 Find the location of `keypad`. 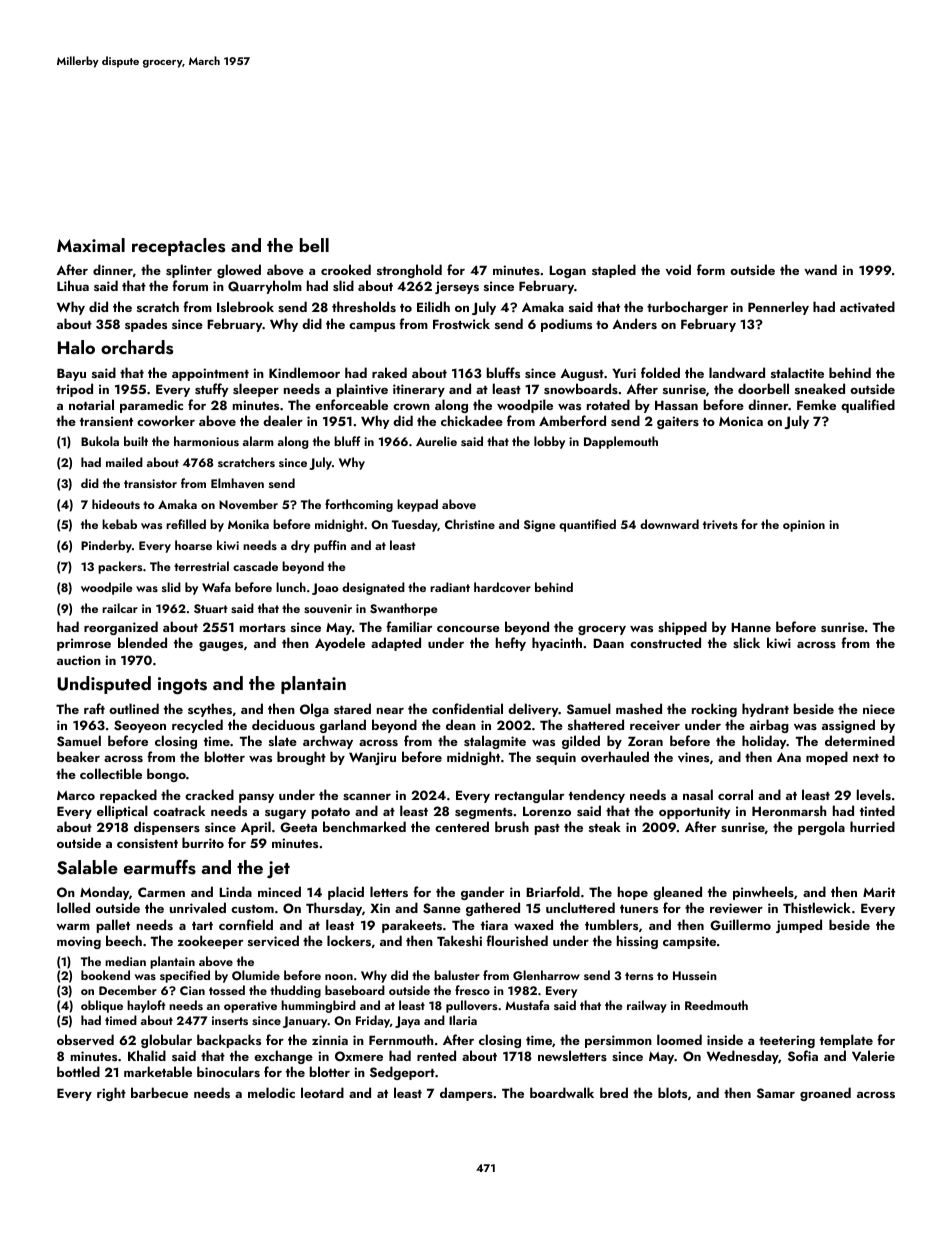

keypad is located at coordinates (417, 505).
